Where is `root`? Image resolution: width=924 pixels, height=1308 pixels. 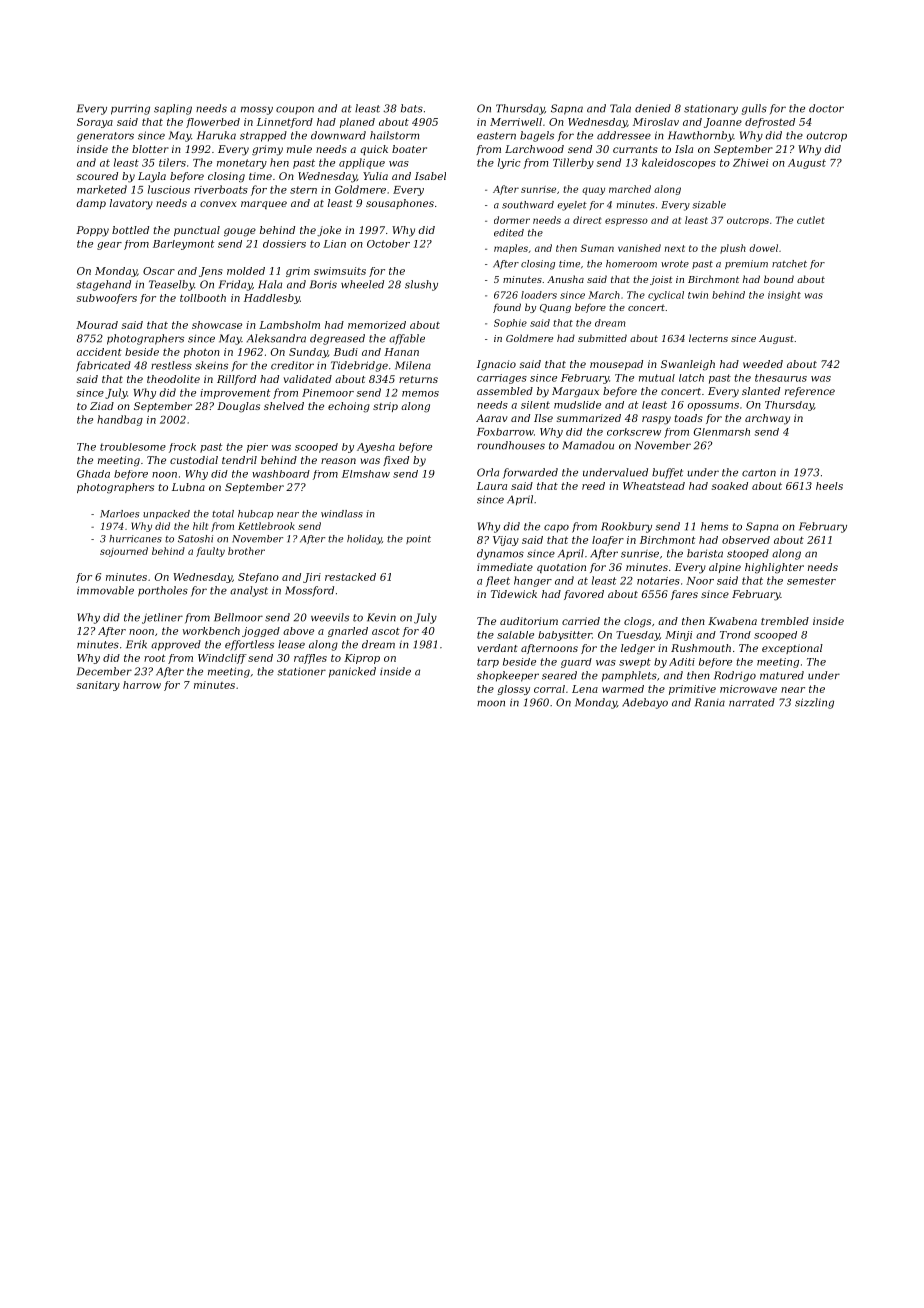
root is located at coordinates (154, 658).
